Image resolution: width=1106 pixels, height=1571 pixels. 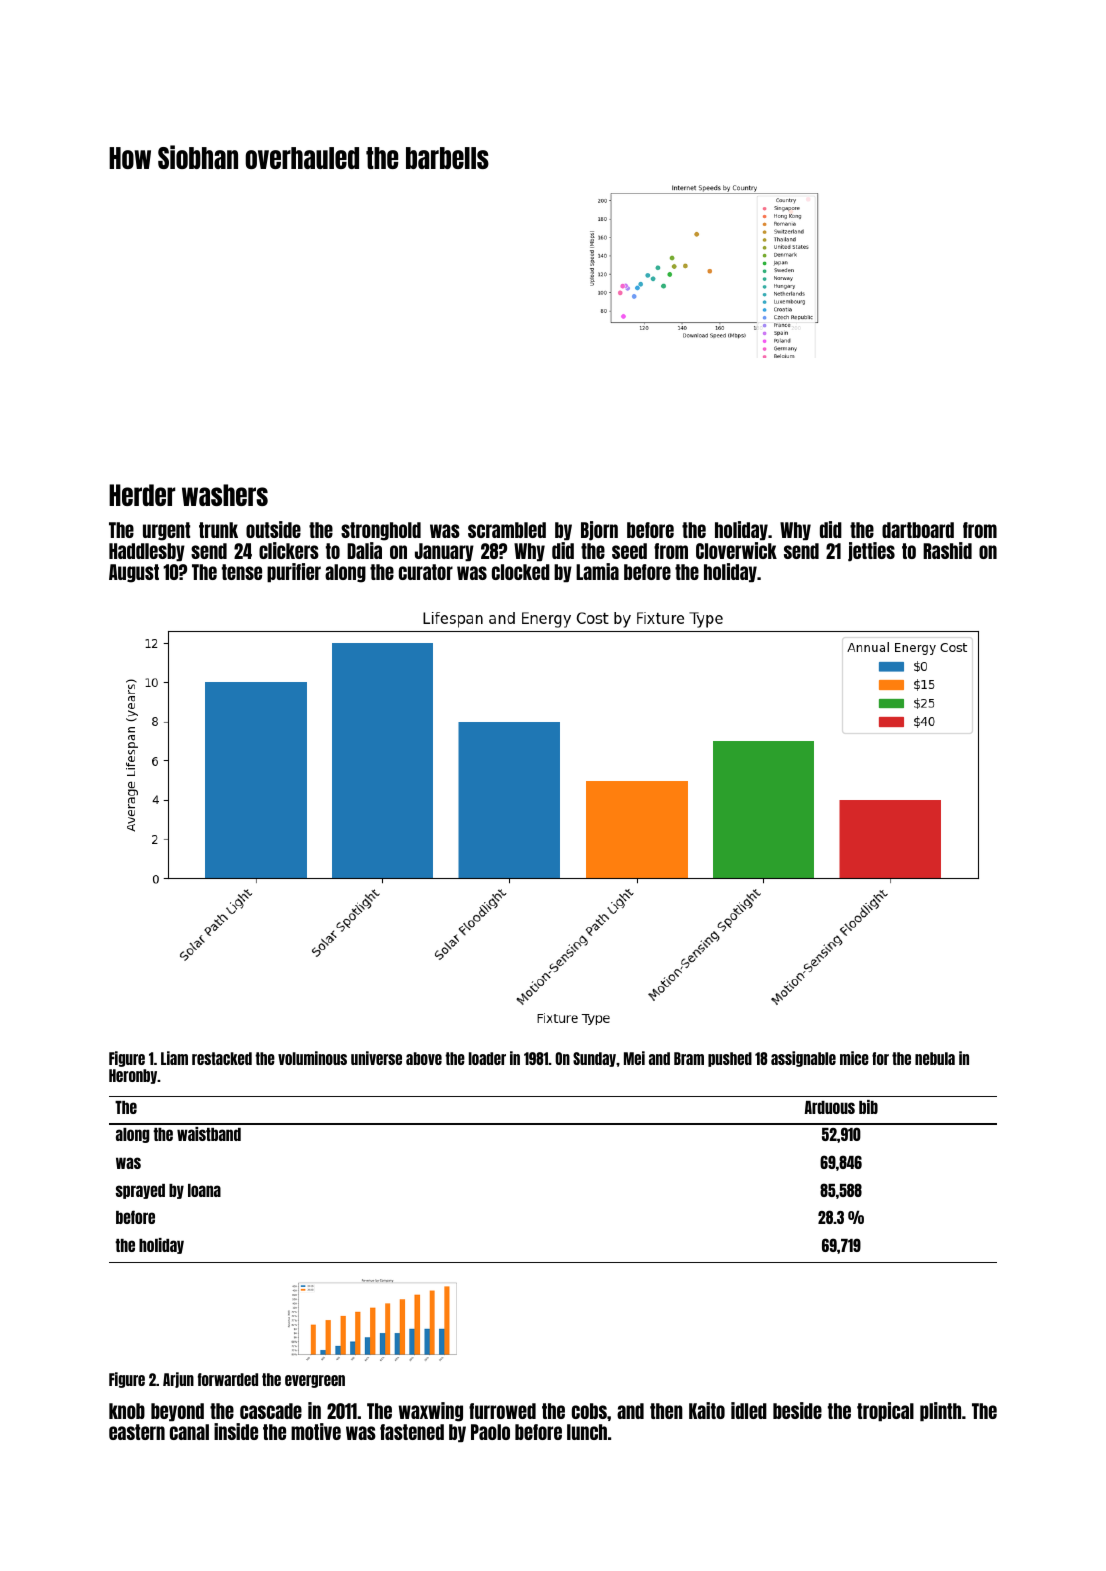 What do you see at coordinates (424, 1058) in the document?
I see `above` at bounding box center [424, 1058].
